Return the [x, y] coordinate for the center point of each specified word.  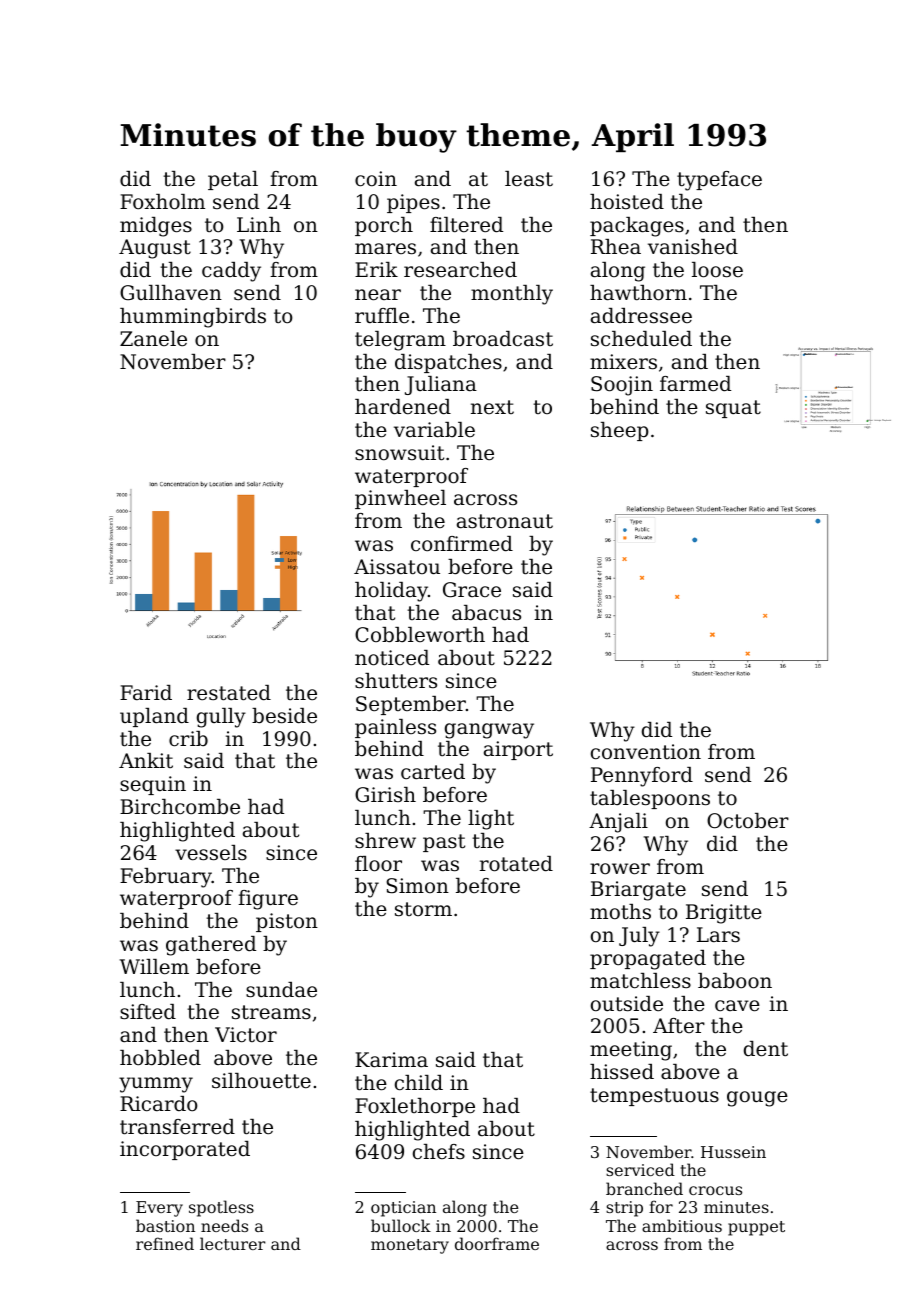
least [529, 179]
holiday [391, 592]
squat [733, 409]
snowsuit [399, 453]
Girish [385, 795]
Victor [246, 1035]
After [679, 1025]
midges [156, 227]
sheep [620, 431]
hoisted [627, 202]
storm [423, 909]
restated [229, 693]
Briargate [638, 891]
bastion [165, 1225]
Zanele [153, 338]
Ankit [146, 760]
